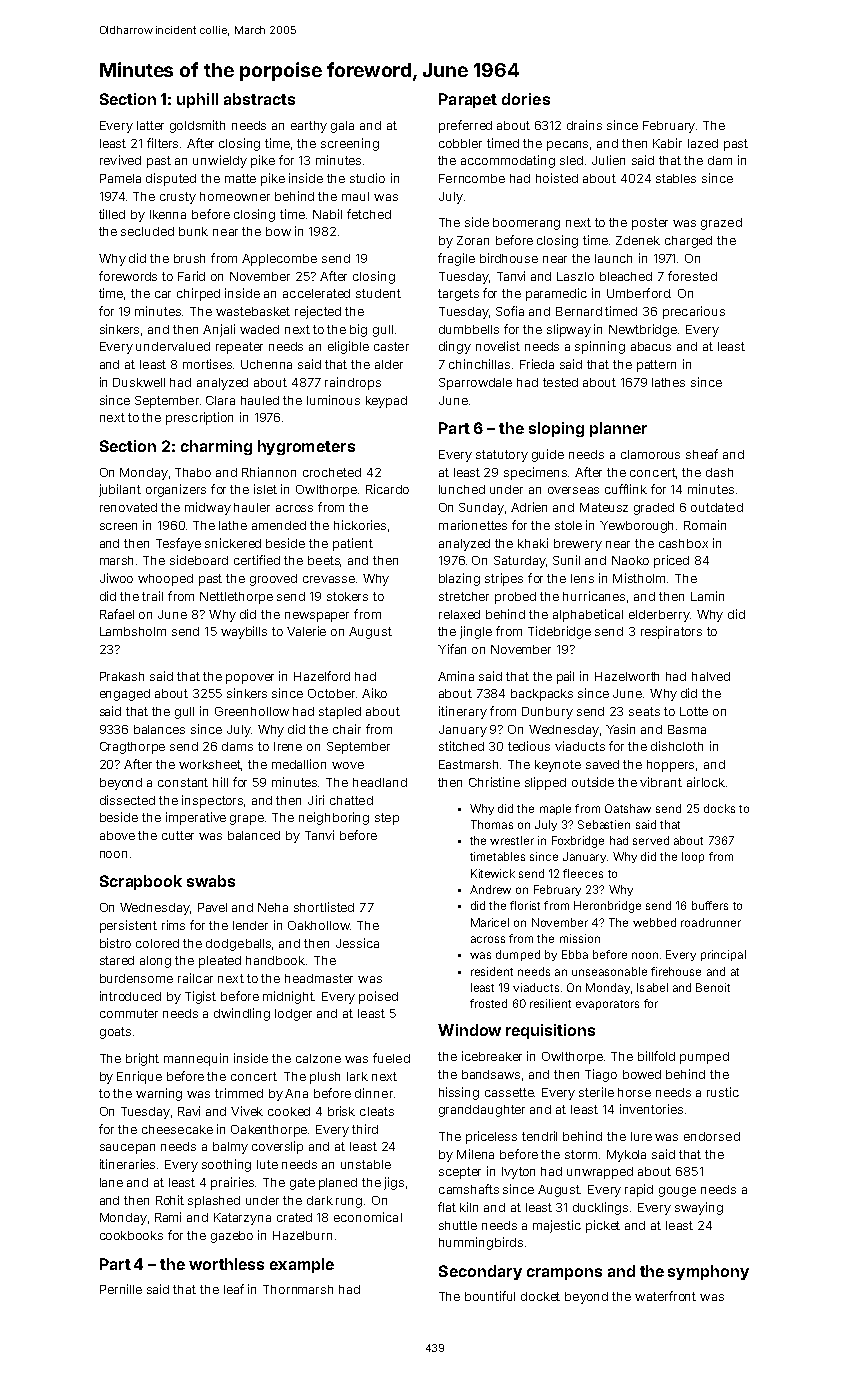  What do you see at coordinates (694, 312) in the page?
I see `precarious` at bounding box center [694, 312].
